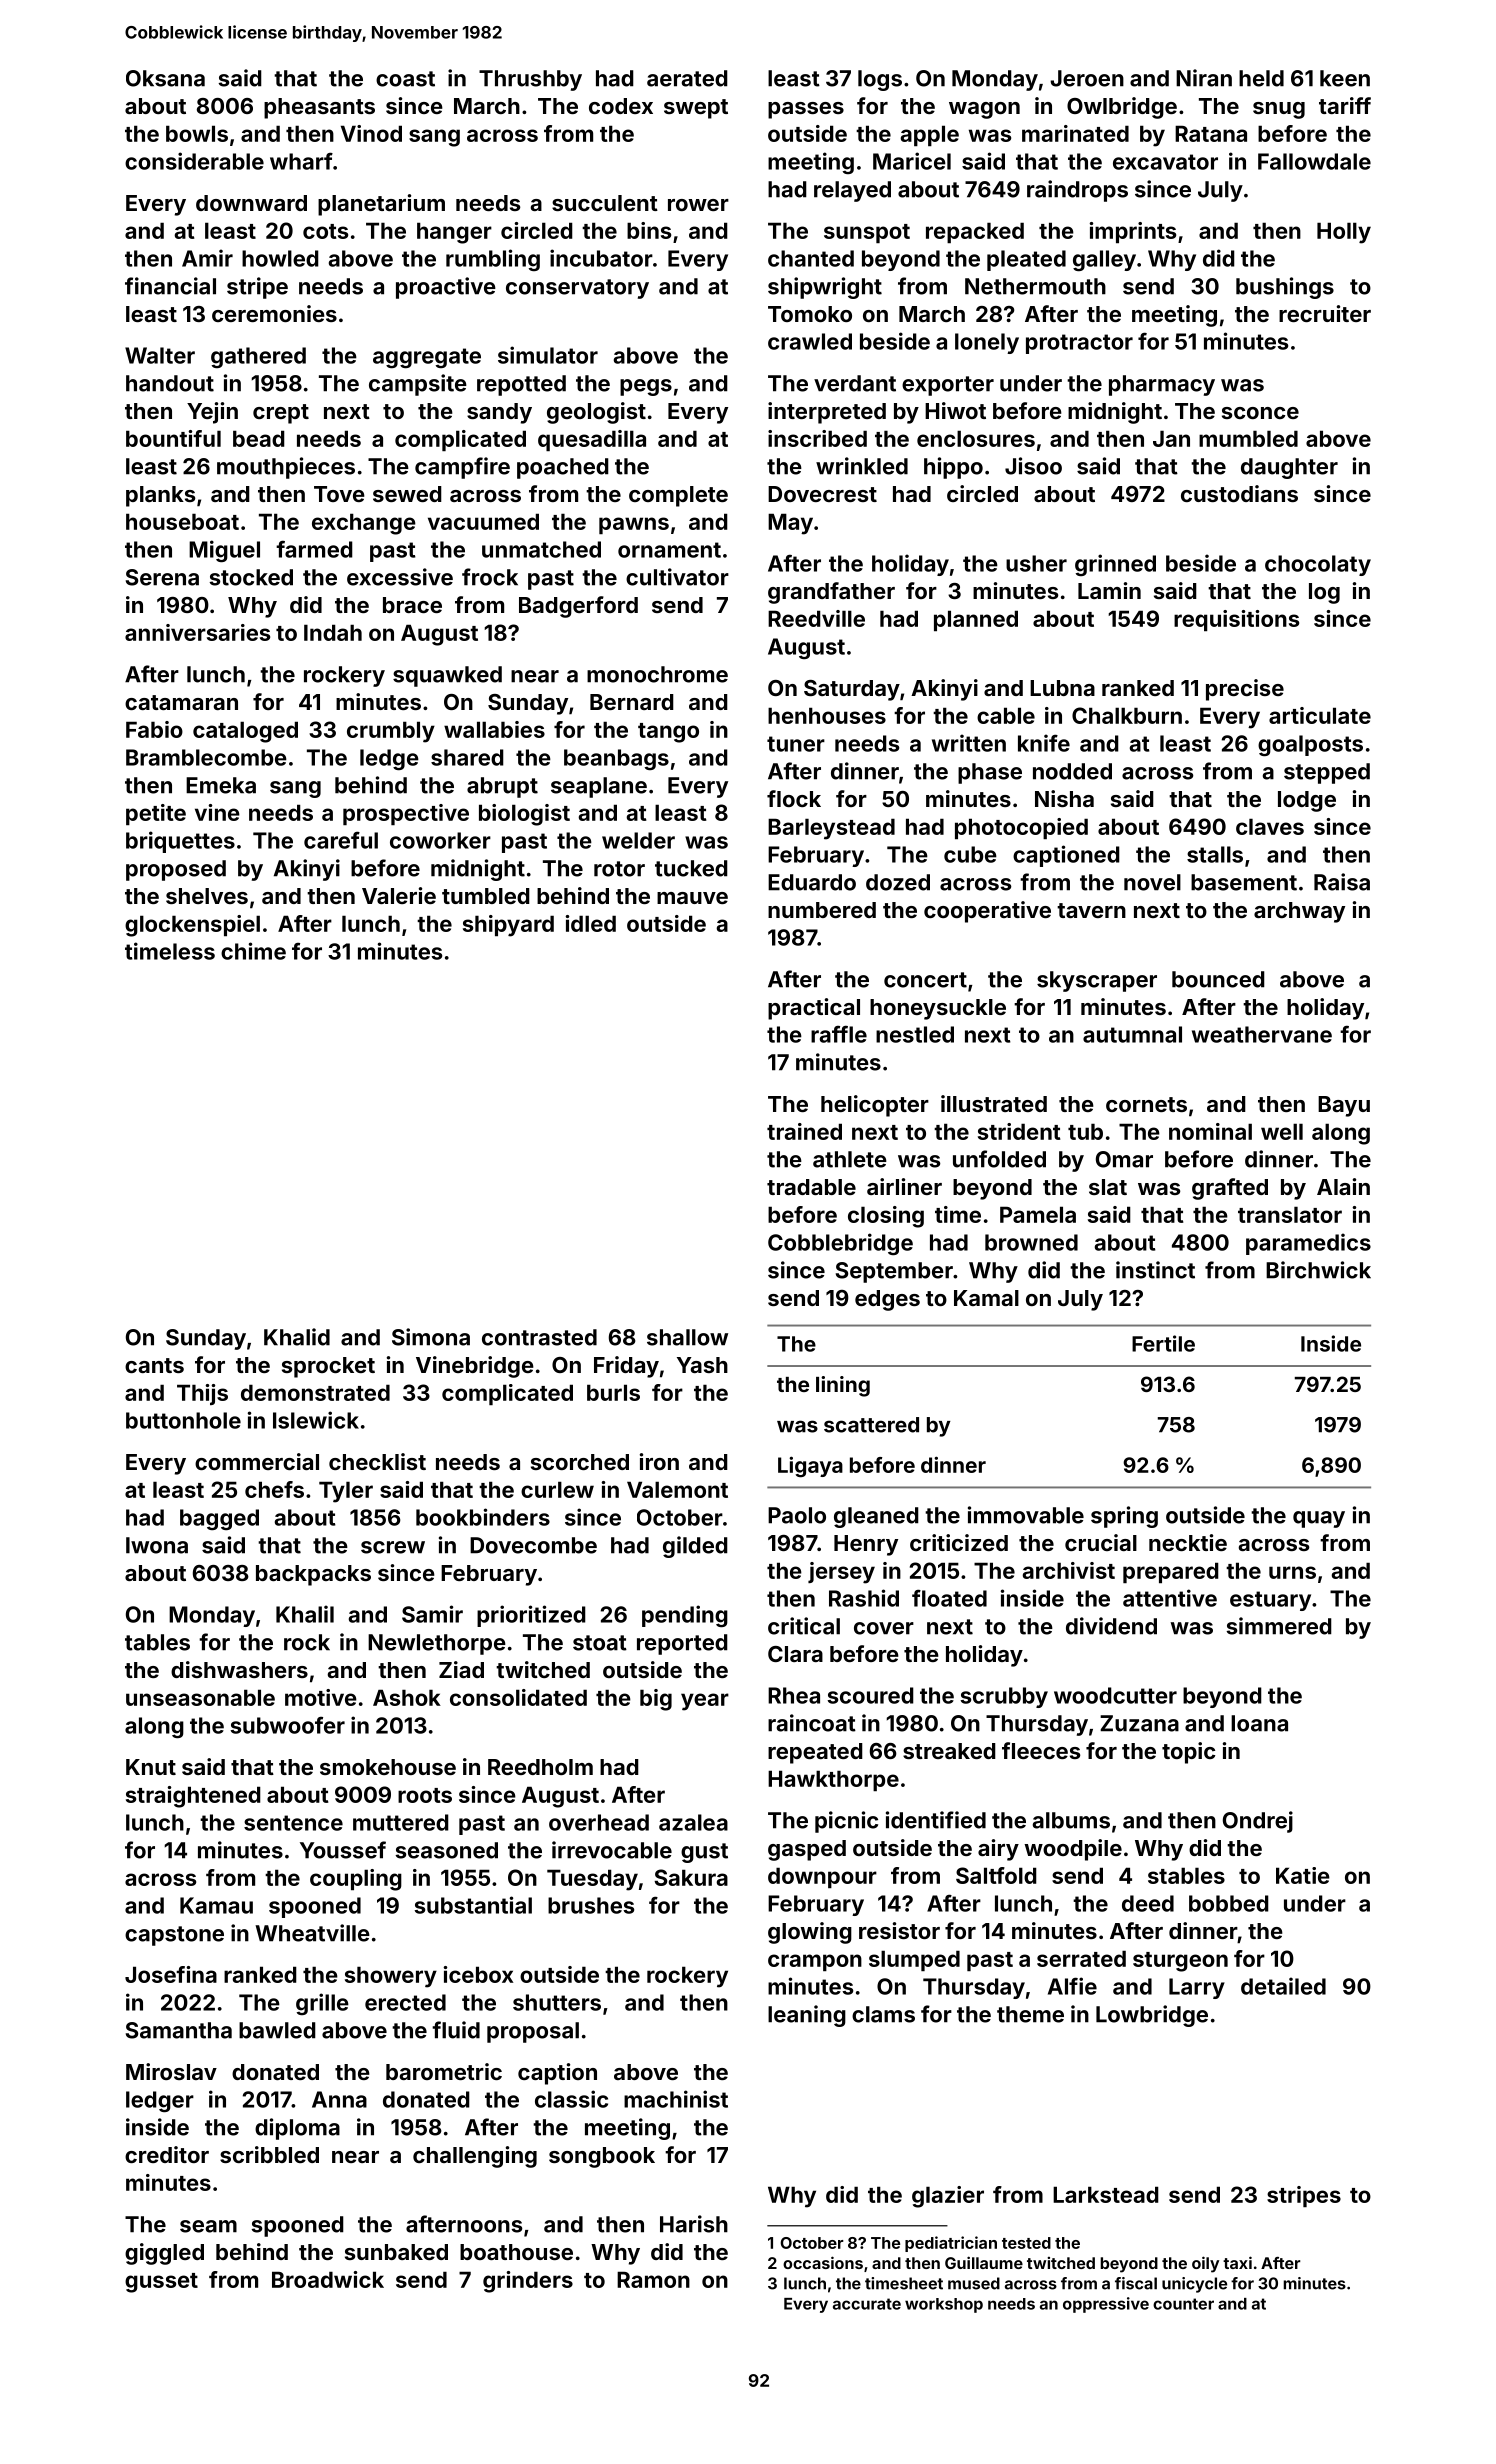  Describe the element at coordinates (297, 1337) in the screenshot. I see `Khalid` at that location.
